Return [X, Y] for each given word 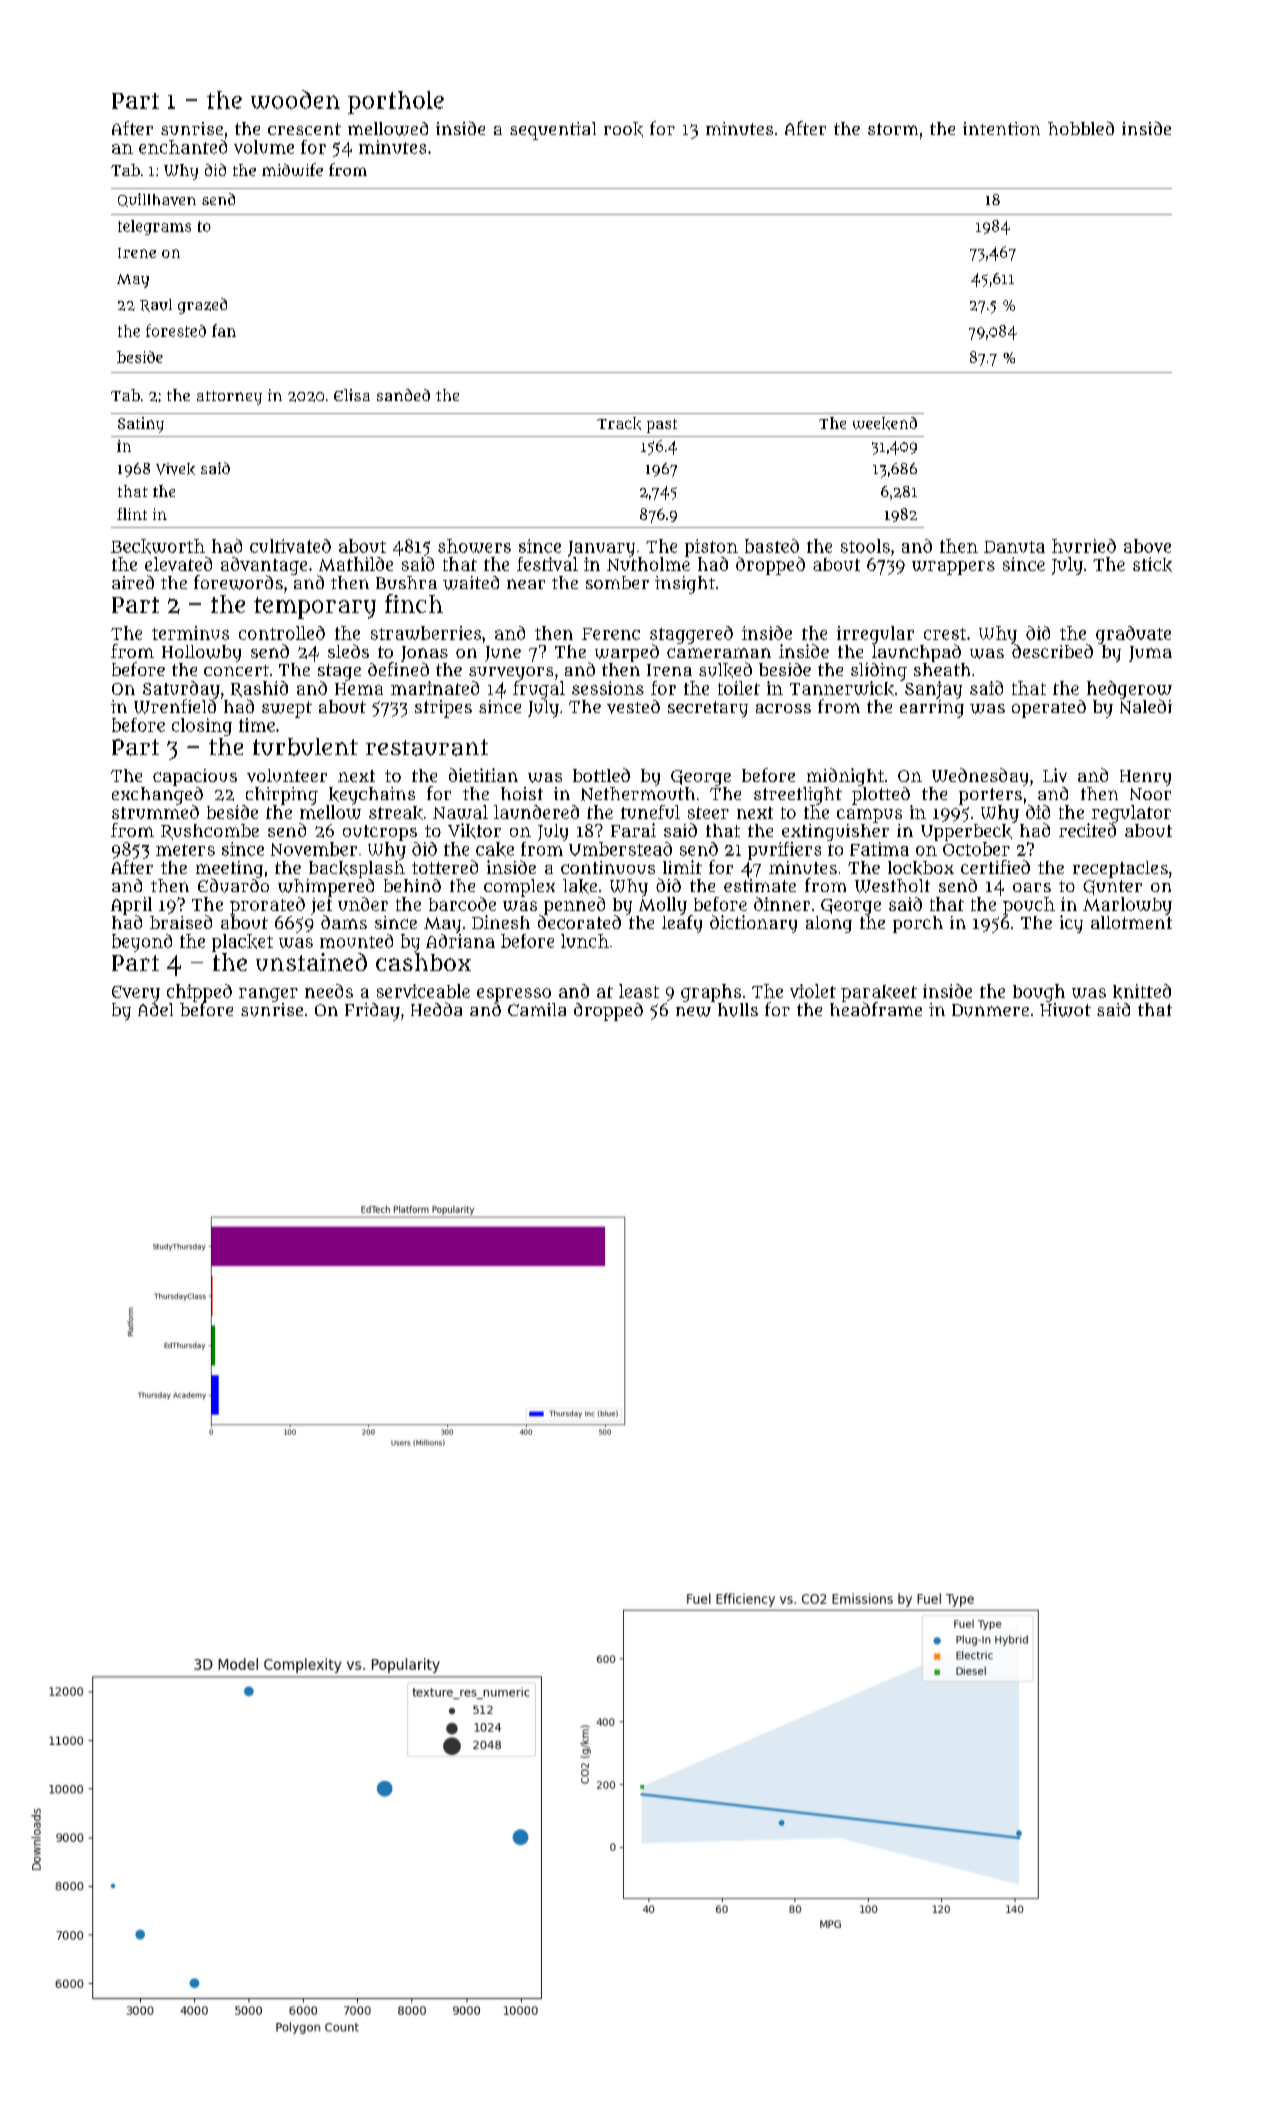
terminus [190, 633]
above [1147, 546]
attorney [229, 398]
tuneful [650, 812]
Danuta [1014, 547]
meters [185, 850]
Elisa [352, 395]
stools [865, 546]
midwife [292, 169]
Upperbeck [966, 832]
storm [893, 129]
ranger [268, 995]
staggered [691, 635]
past [662, 426]
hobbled [1081, 128]
